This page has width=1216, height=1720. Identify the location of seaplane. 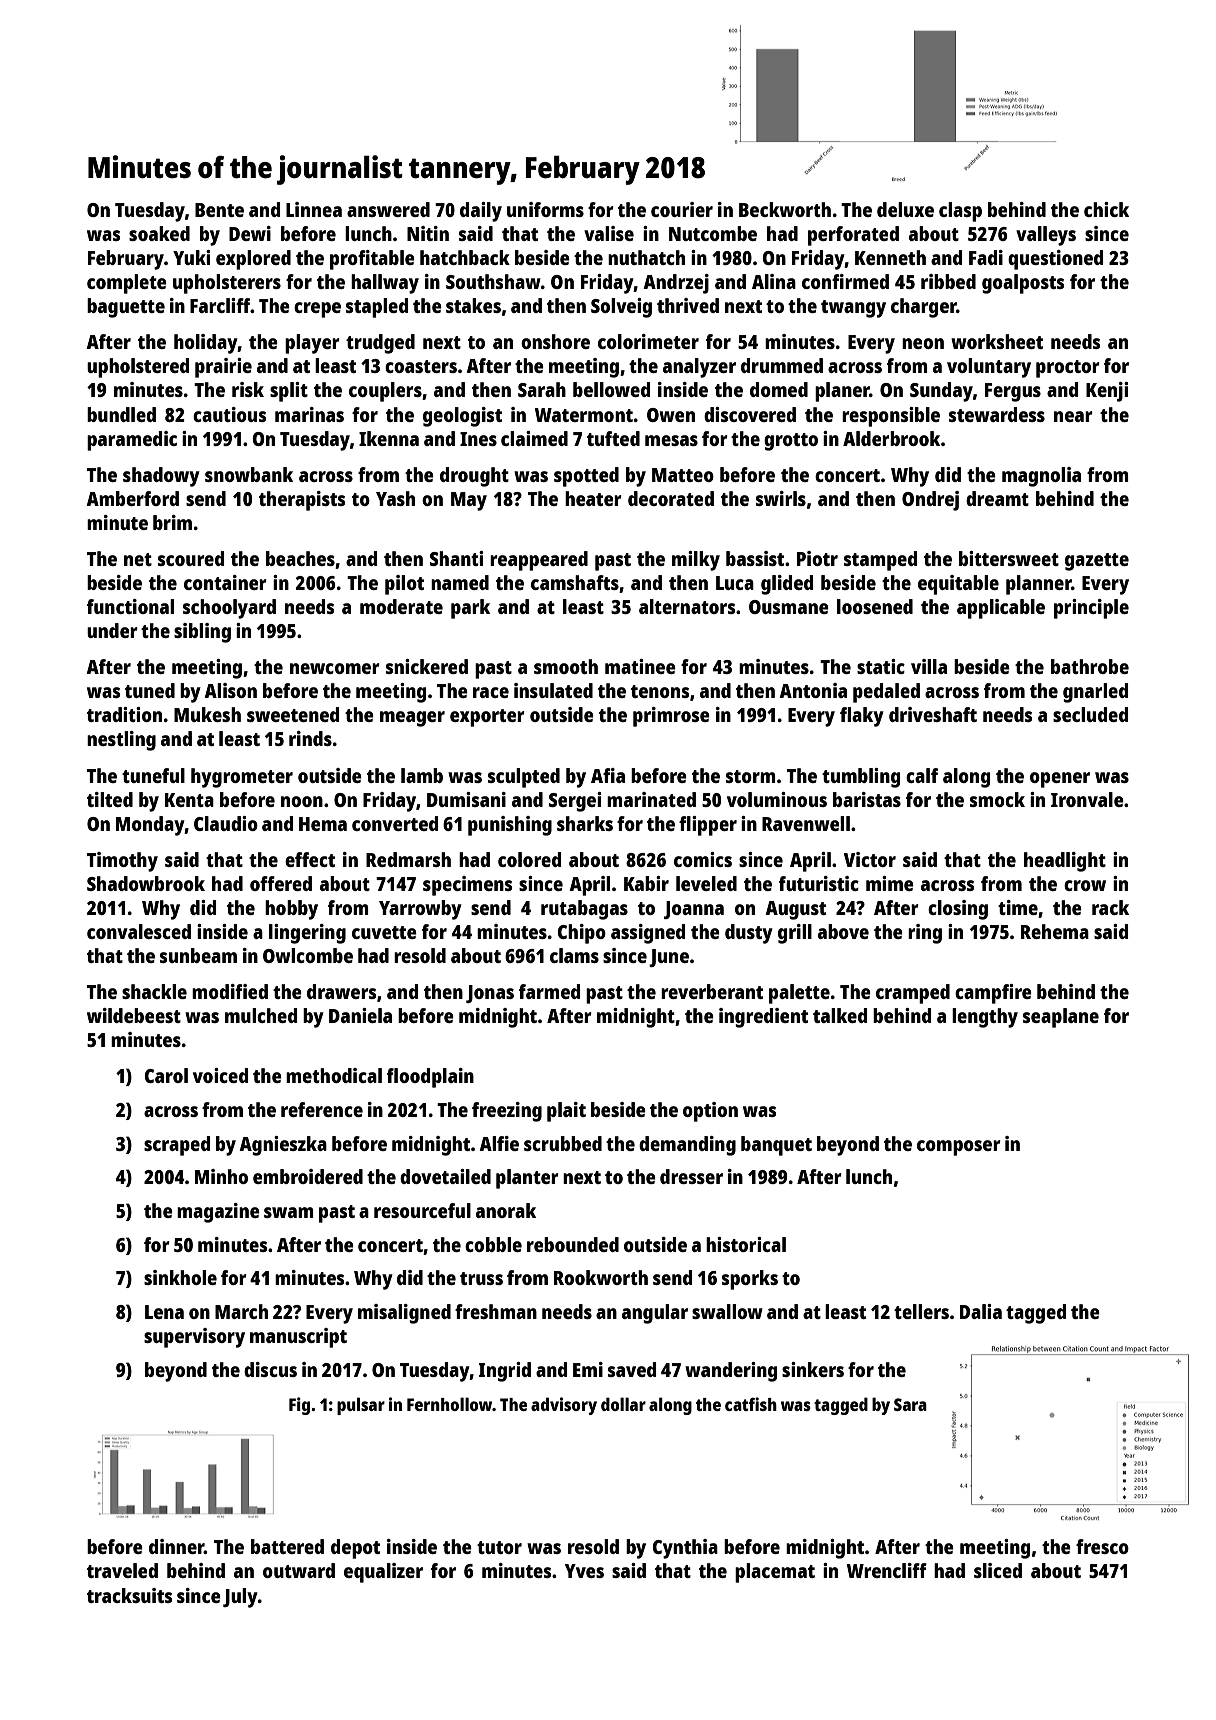
(1061, 1018).
